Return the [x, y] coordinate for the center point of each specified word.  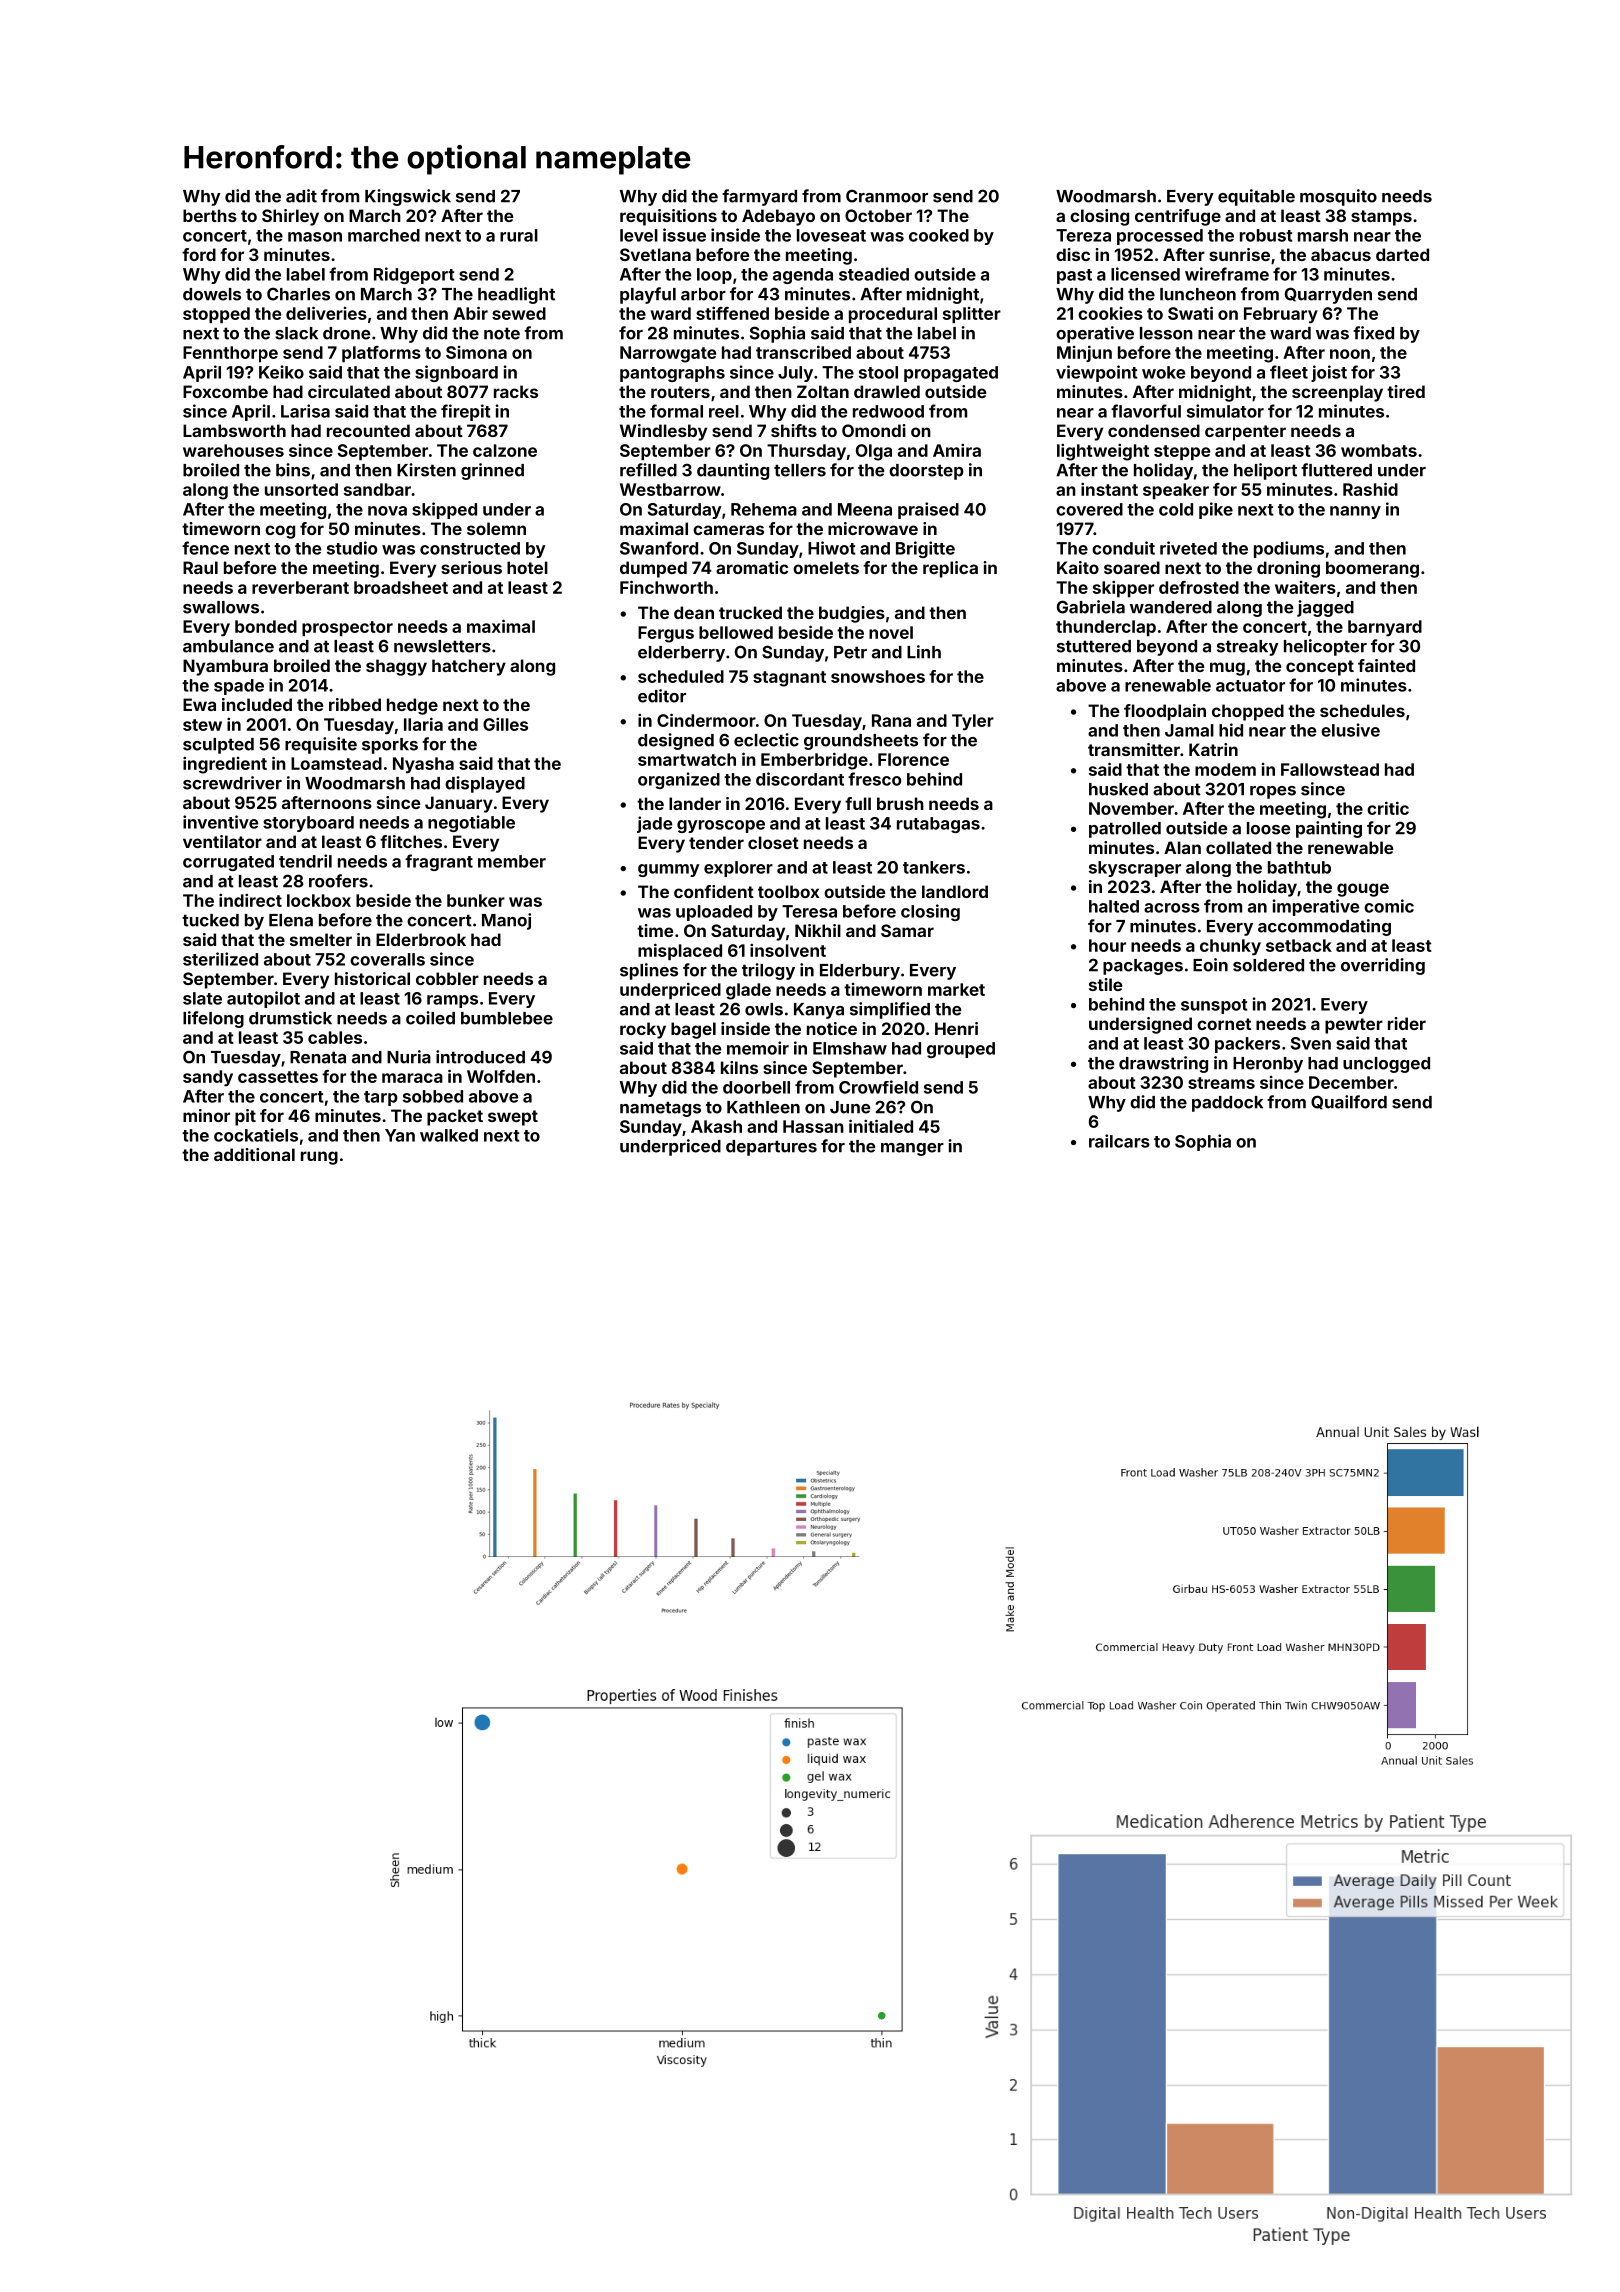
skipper [1123, 589]
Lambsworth [234, 430]
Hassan [813, 1126]
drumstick [290, 1018]
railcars [1119, 1141]
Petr [850, 652]
